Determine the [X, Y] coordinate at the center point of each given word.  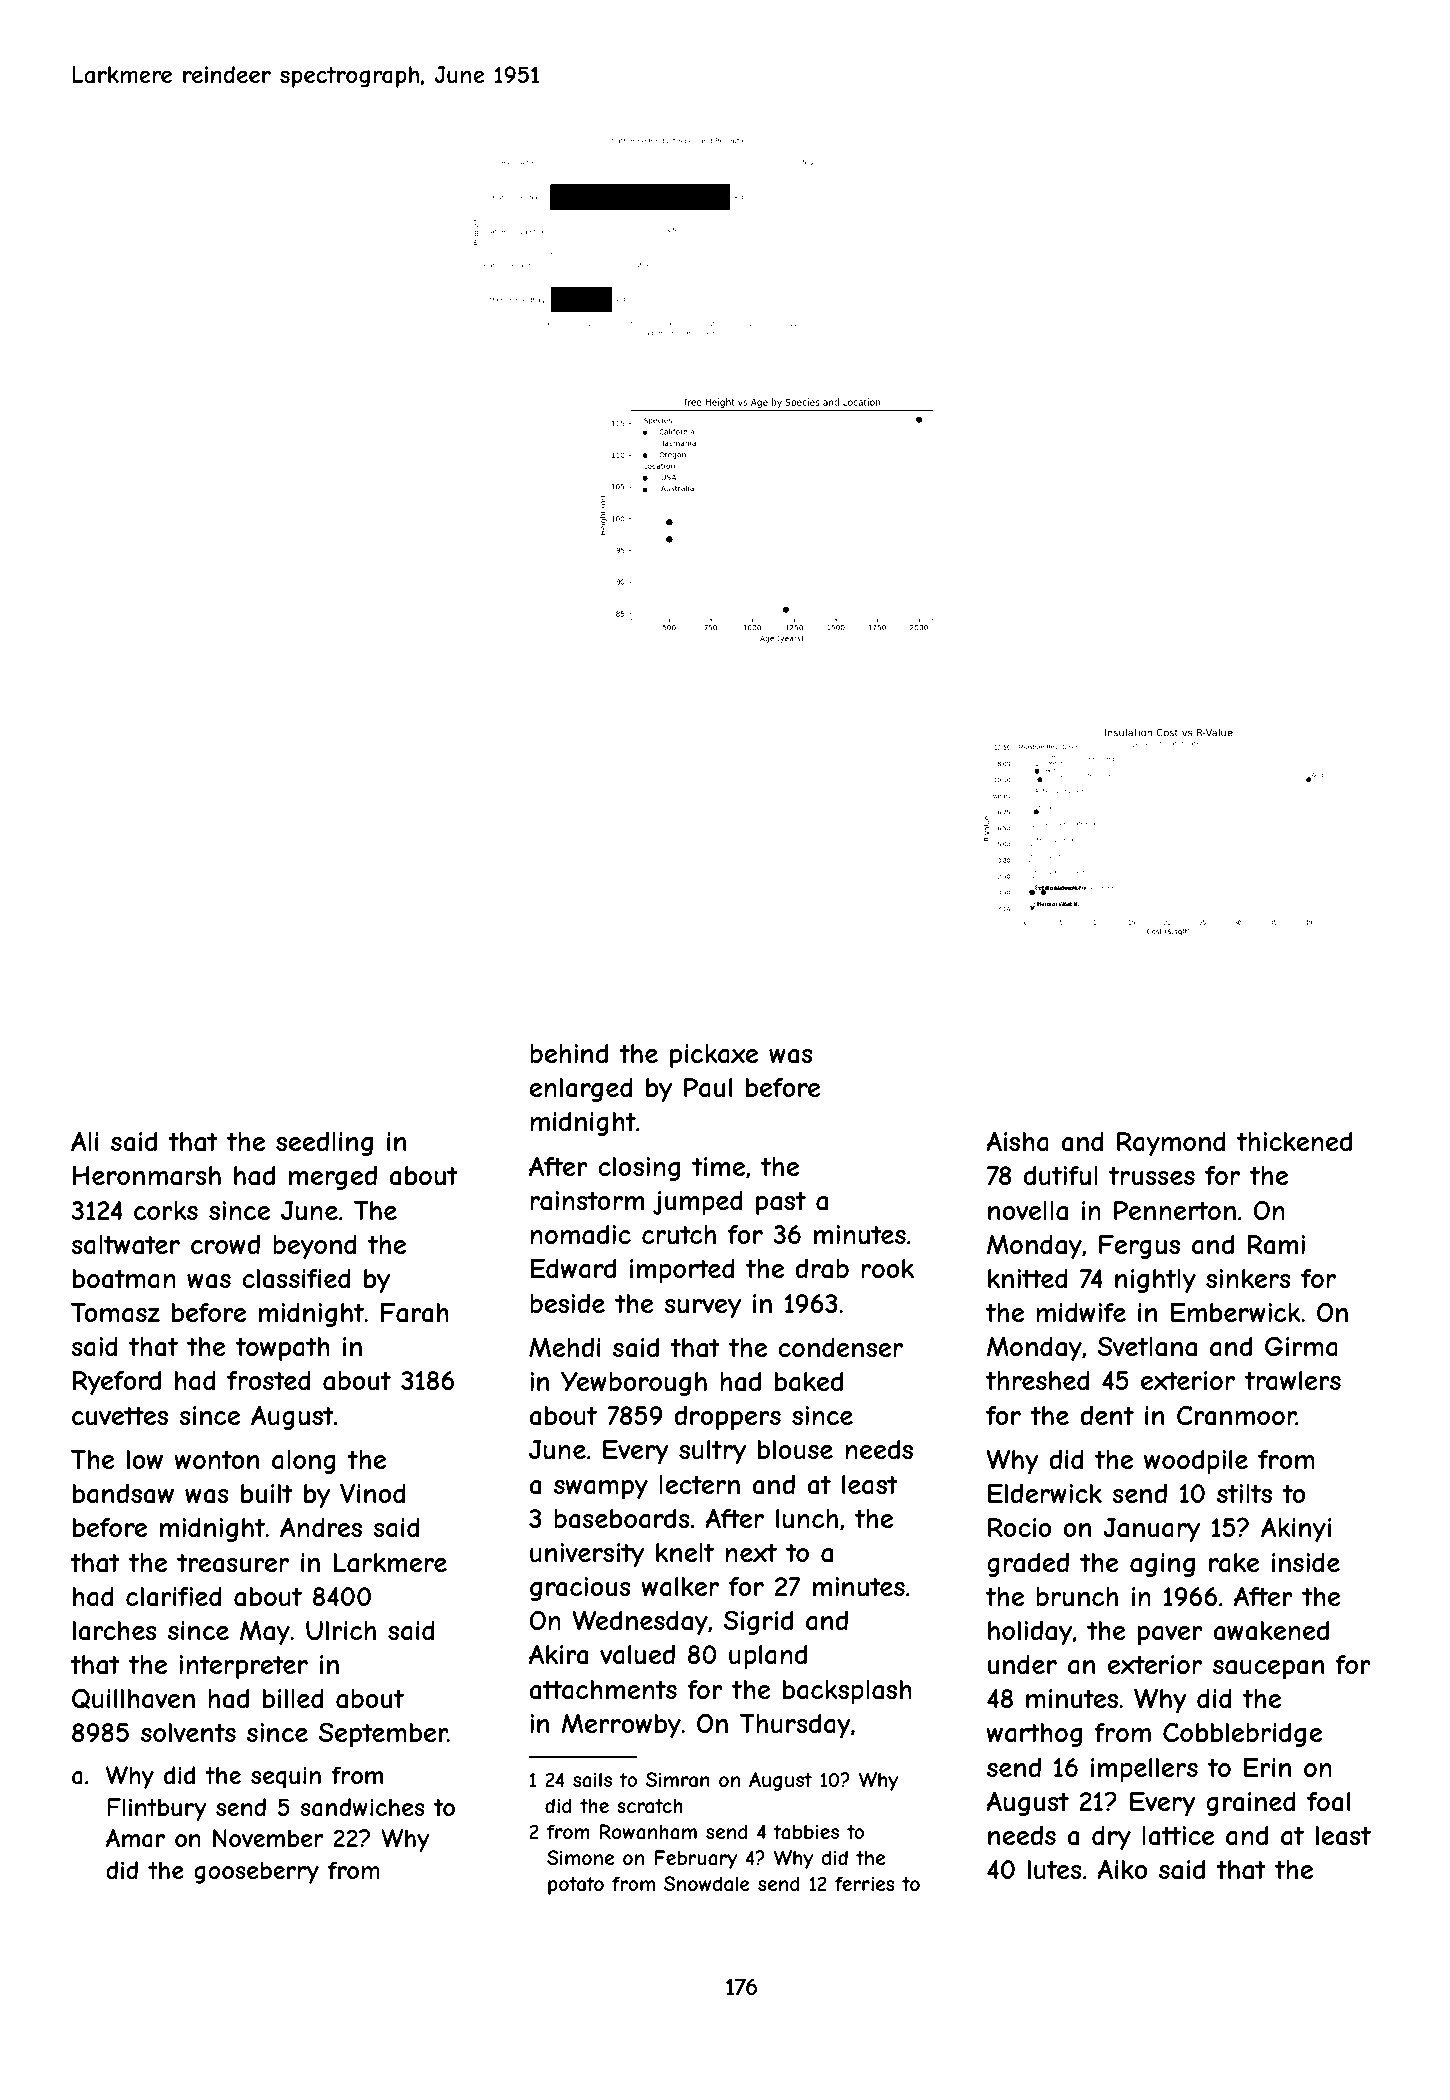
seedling [324, 1144]
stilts [1244, 1493]
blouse [795, 1450]
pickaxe [714, 1056]
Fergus [1139, 1247]
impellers [1144, 1770]
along [304, 1462]
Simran [678, 1780]
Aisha [1017, 1141]
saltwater [125, 1245]
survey [702, 1308]
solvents [188, 1732]
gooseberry [256, 1872]
